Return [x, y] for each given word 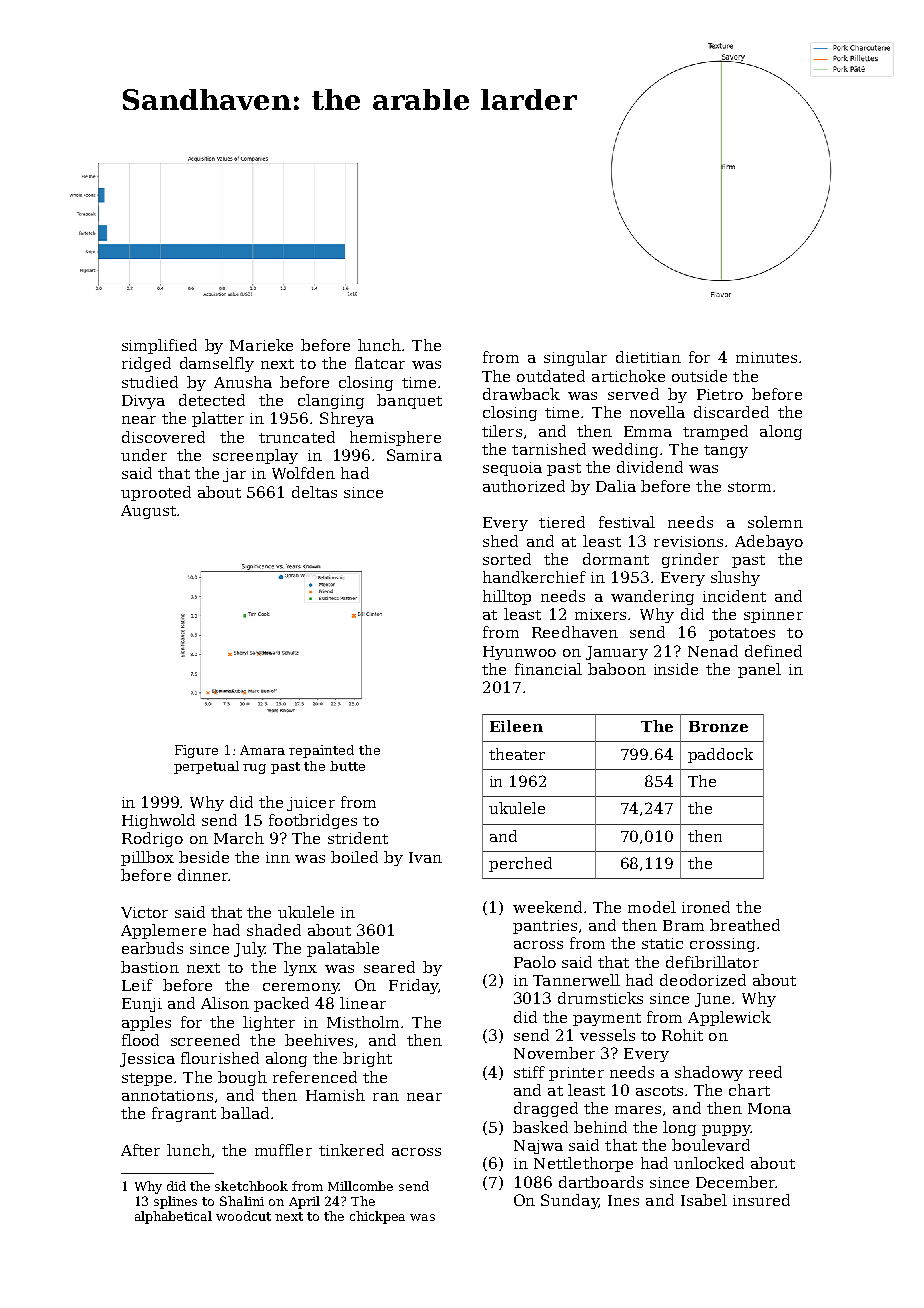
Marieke [261, 345]
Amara [262, 750]
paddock [720, 755]
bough [242, 1078]
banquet [409, 401]
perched [520, 864]
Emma [648, 431]
